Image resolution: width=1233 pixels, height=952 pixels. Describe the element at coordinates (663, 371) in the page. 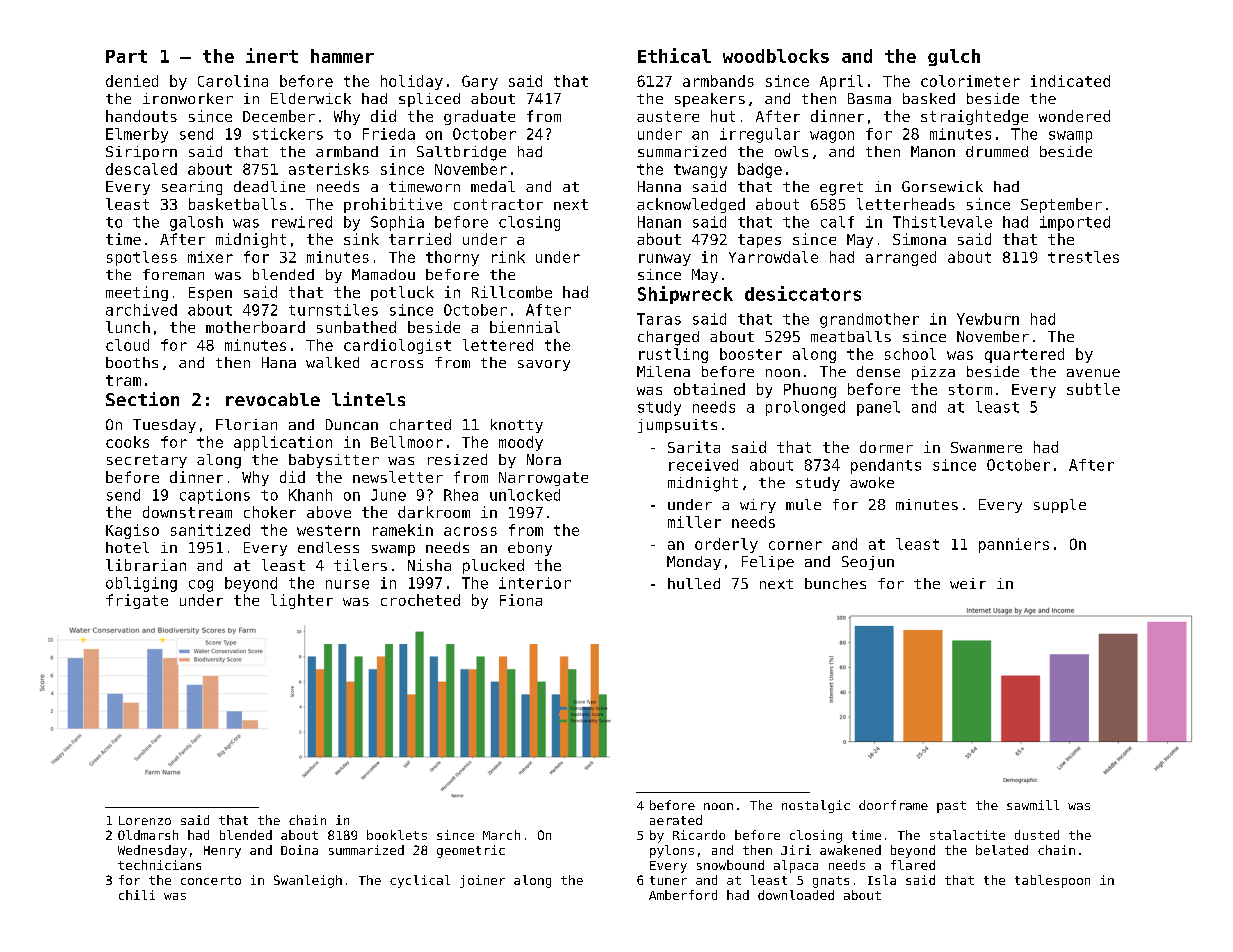

I see `Milena` at that location.
